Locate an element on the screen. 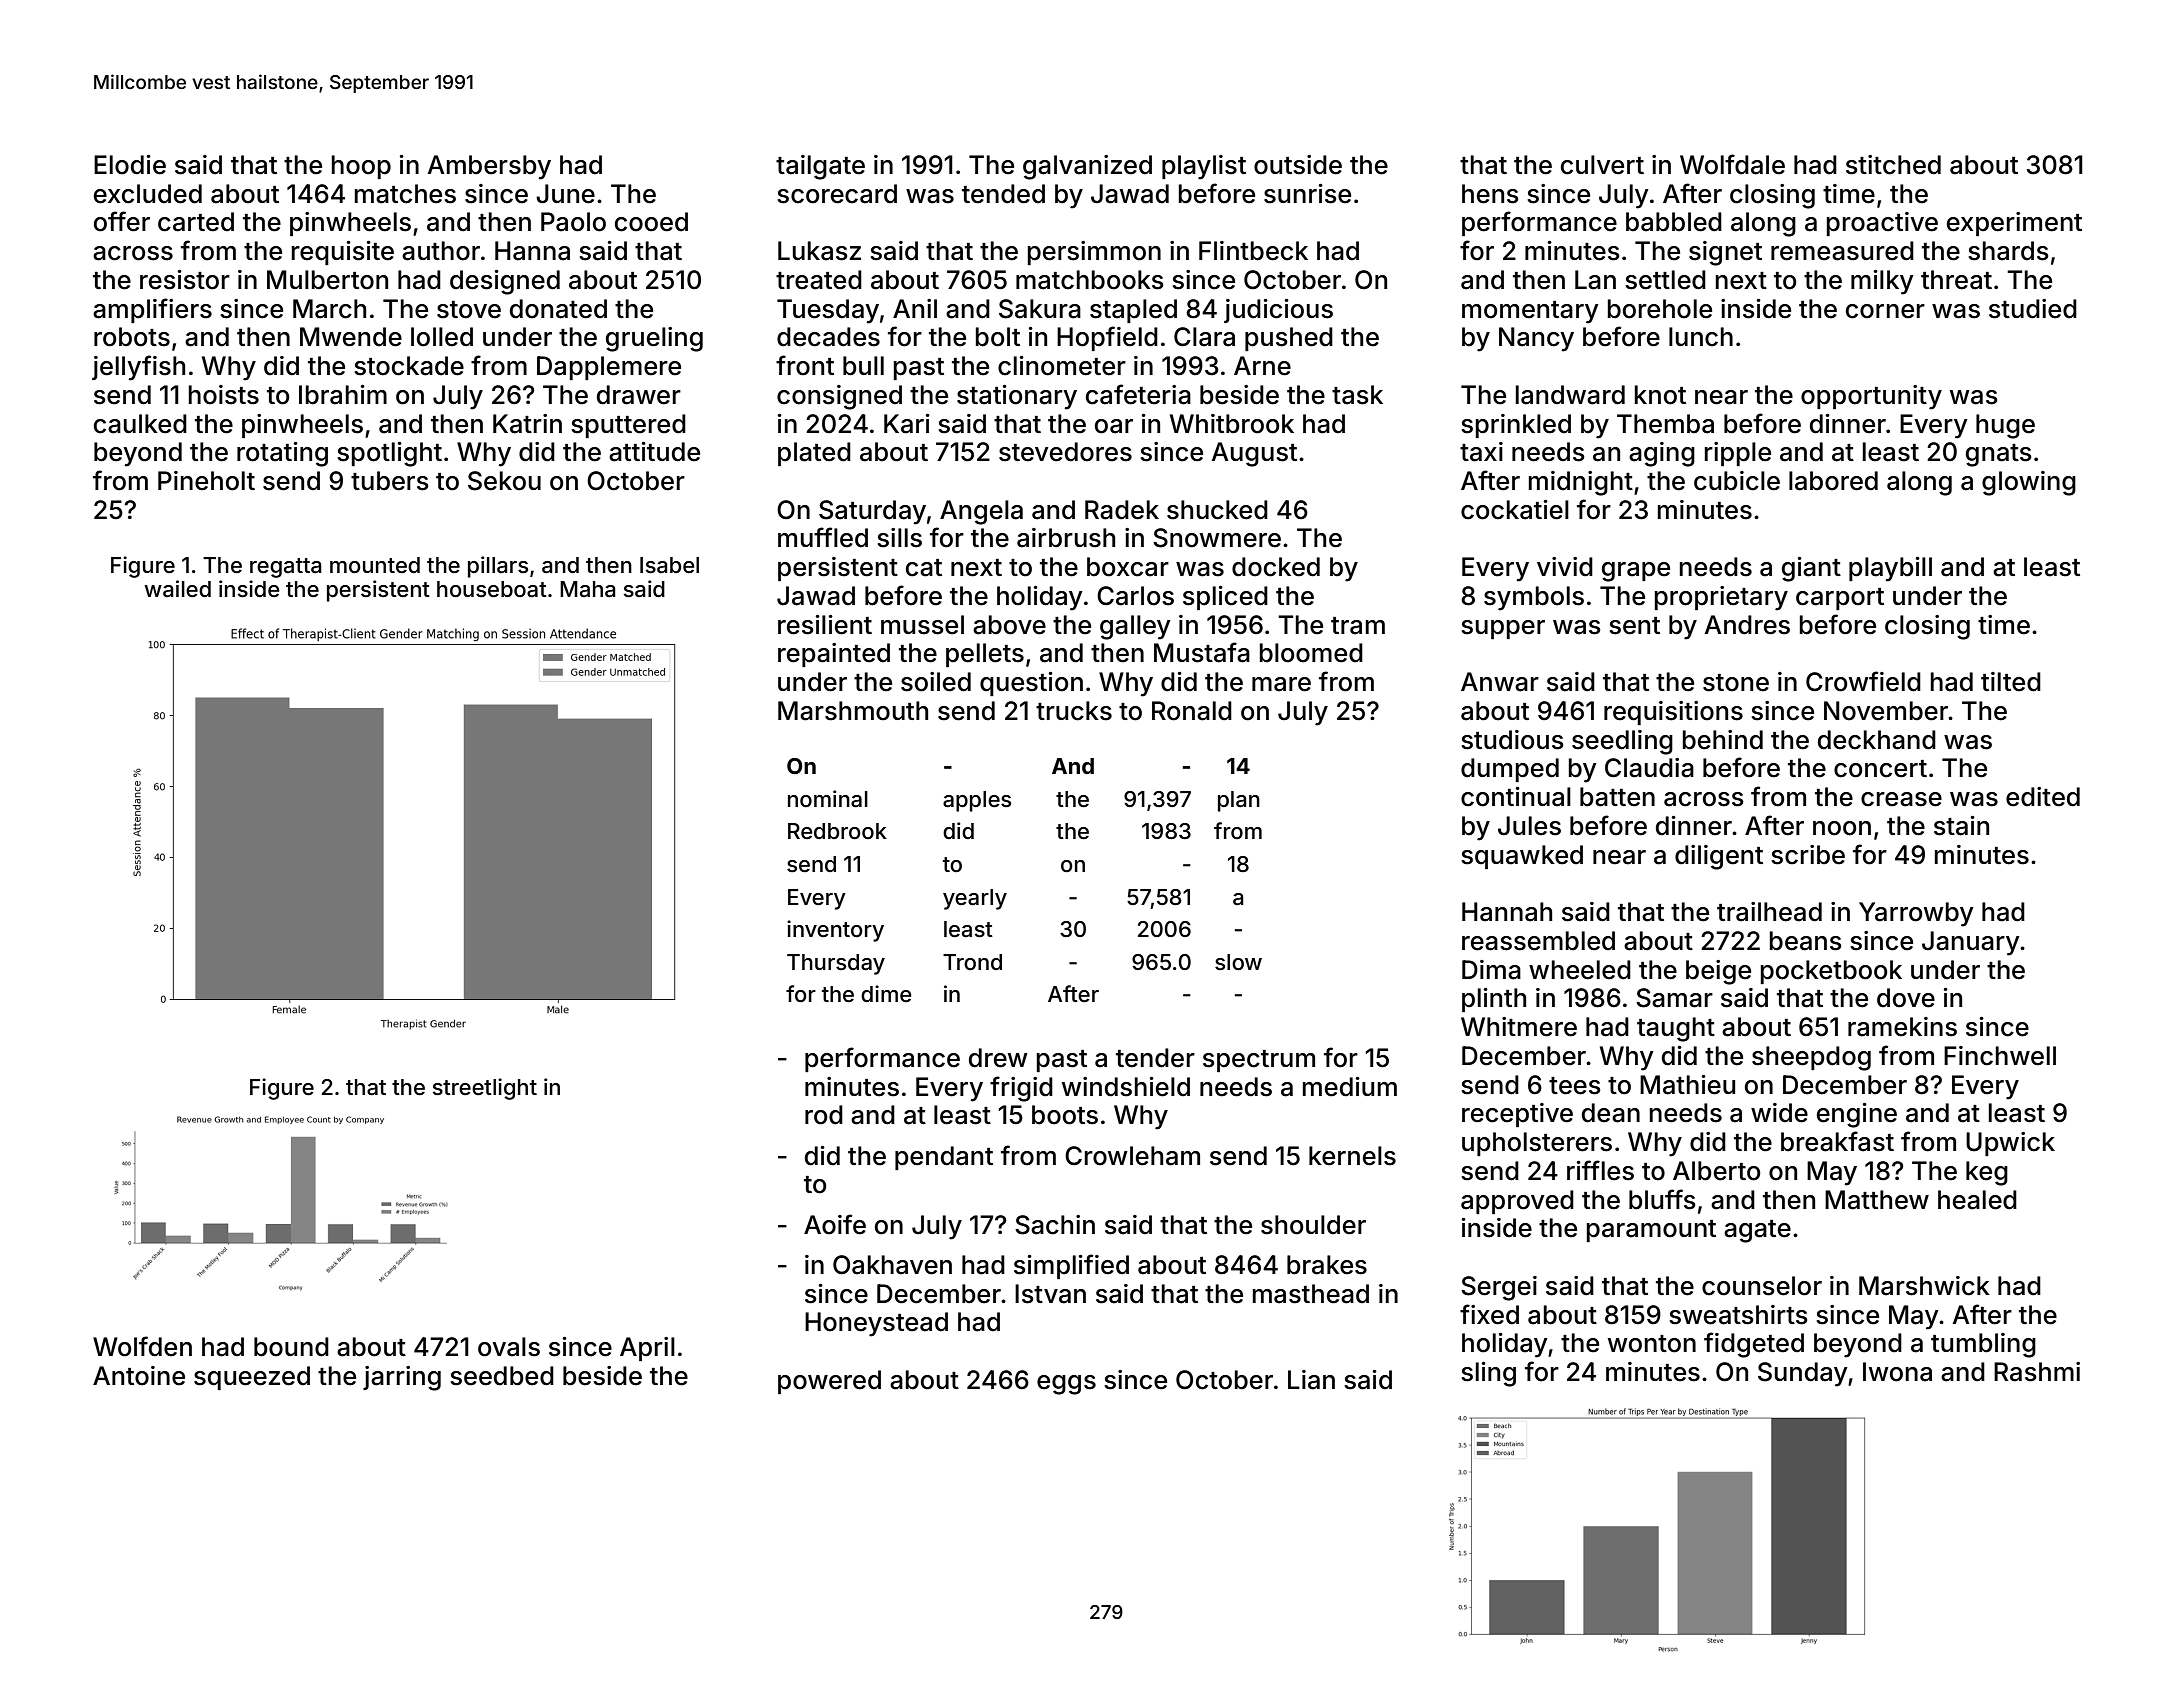 The width and height of the screenshot is (2178, 1683). Mustafa is located at coordinates (1202, 652).
